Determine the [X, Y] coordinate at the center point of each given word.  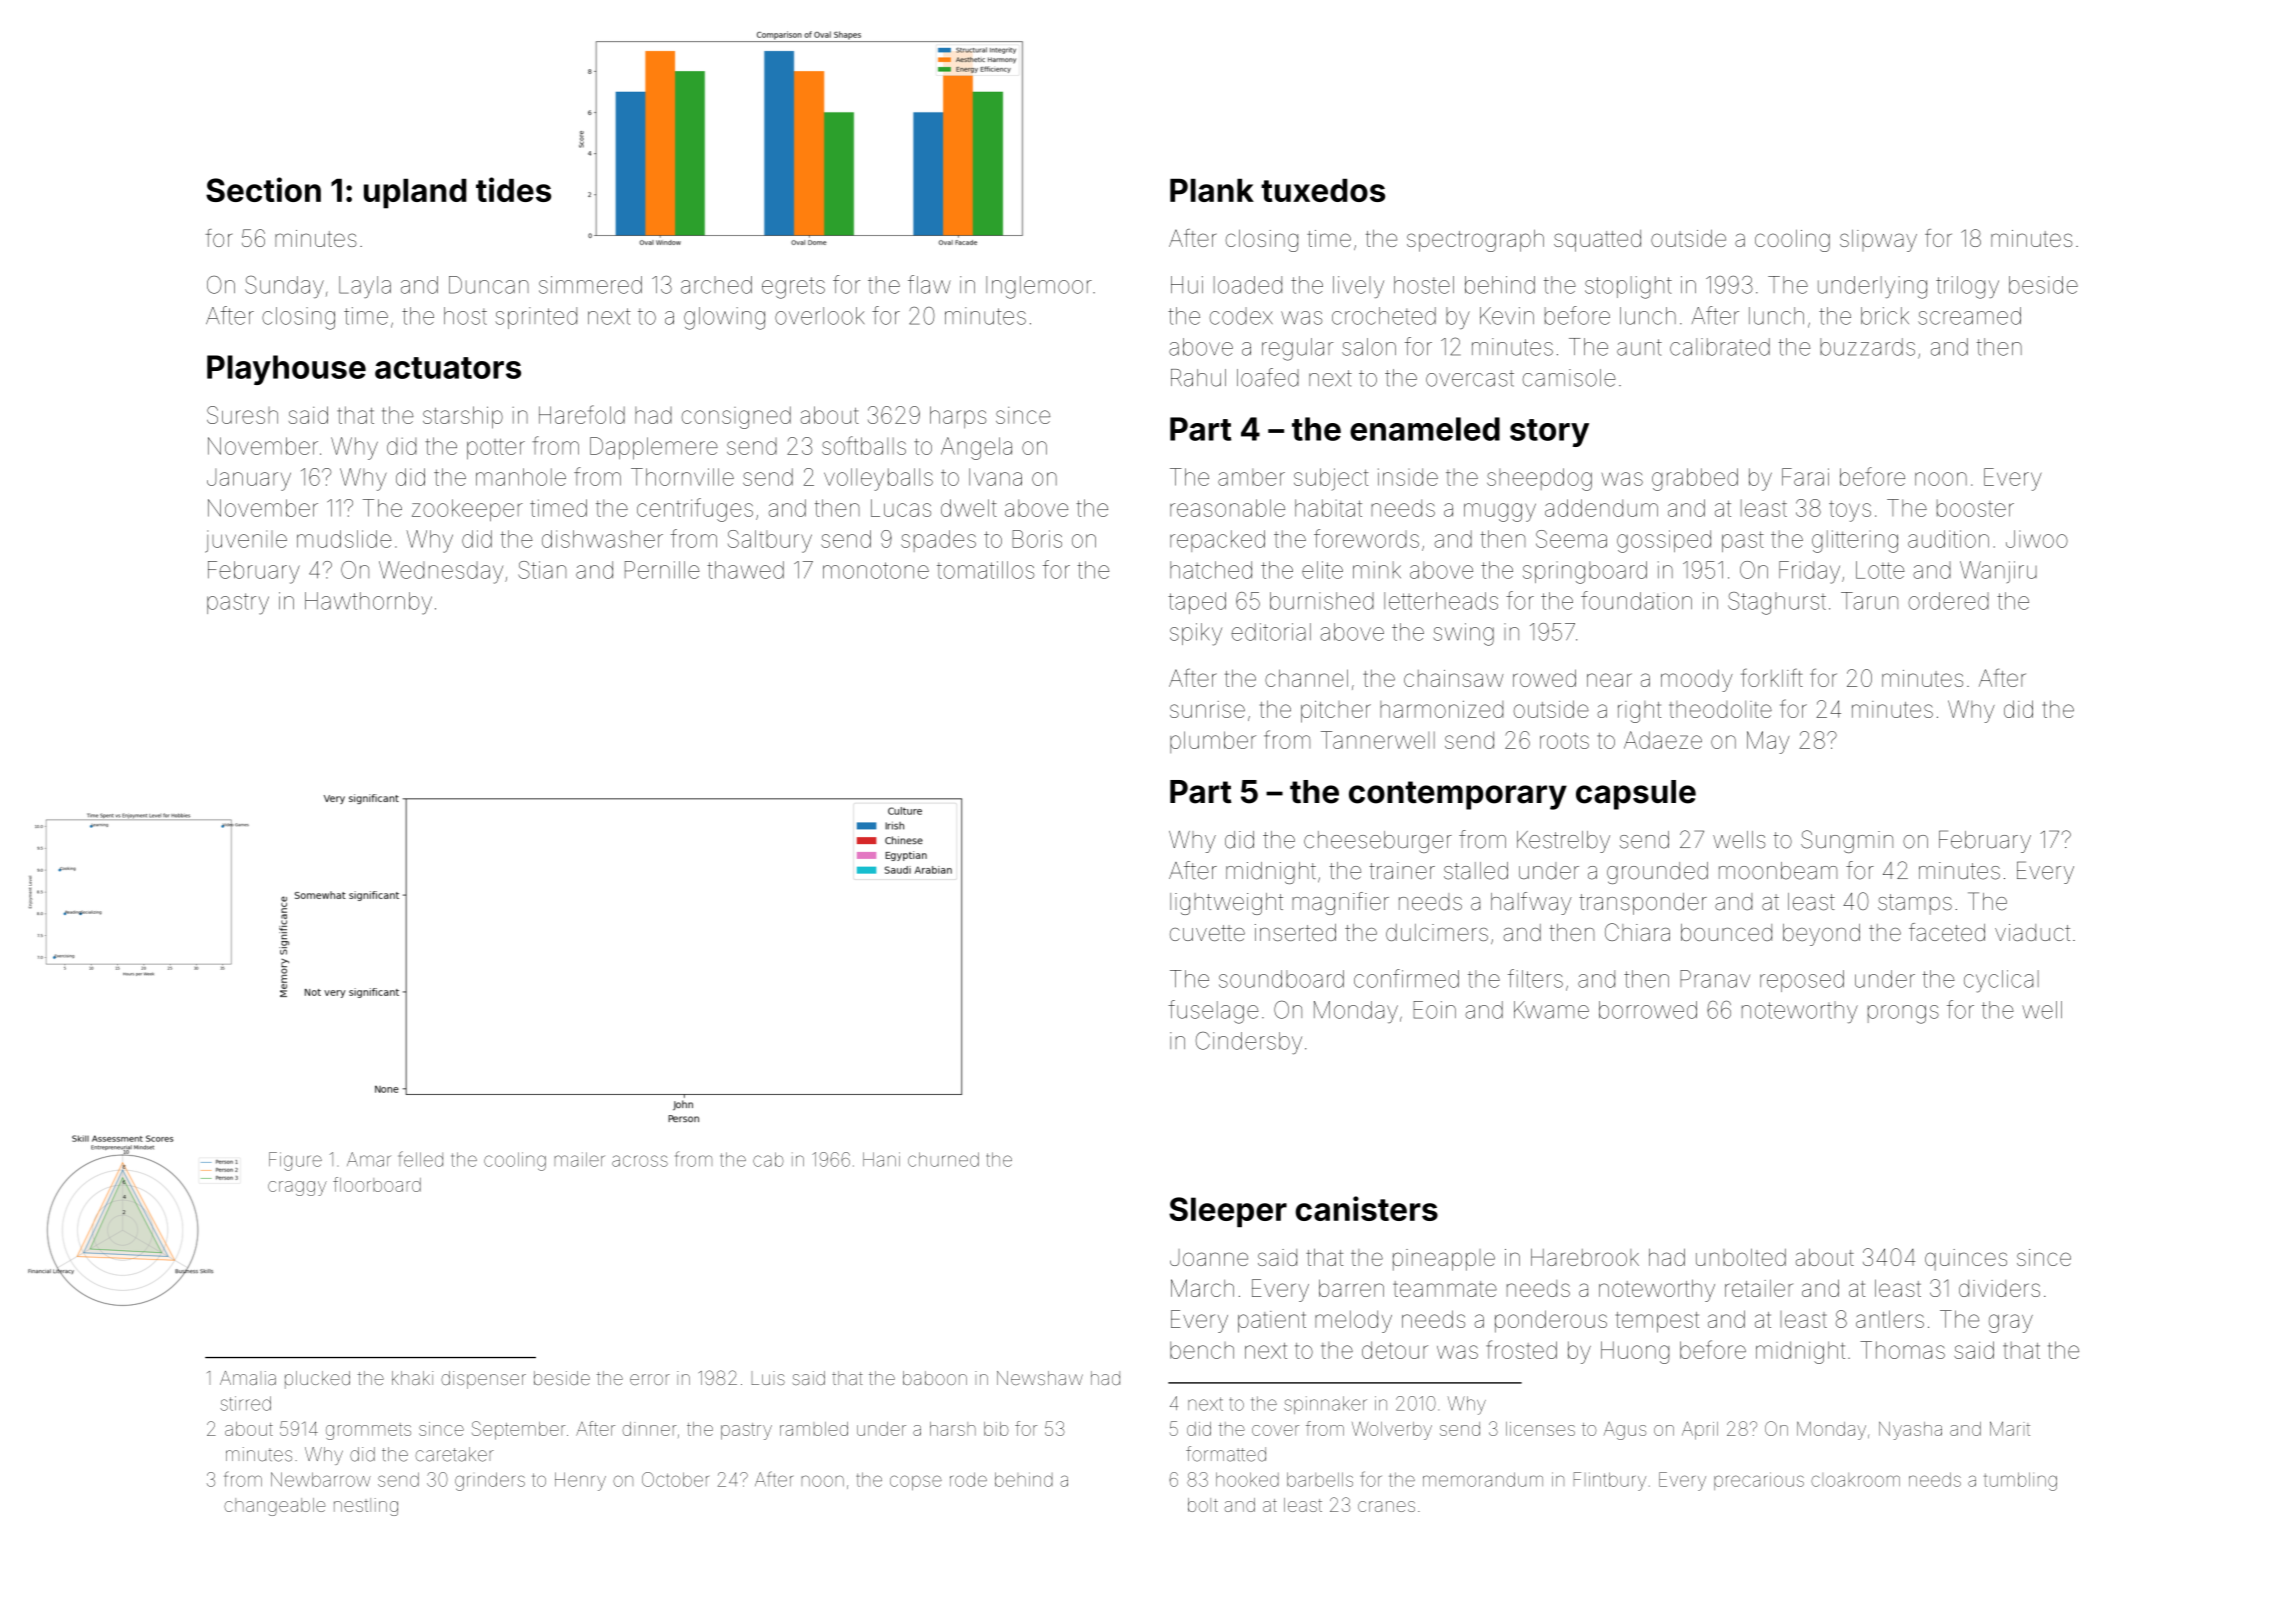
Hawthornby [368, 603]
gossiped [1664, 541]
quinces [1966, 1260]
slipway [1878, 241]
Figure [295, 1161]
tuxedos [1323, 190]
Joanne [1209, 1257]
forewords [1366, 538]
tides [513, 189]
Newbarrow [321, 1479]
